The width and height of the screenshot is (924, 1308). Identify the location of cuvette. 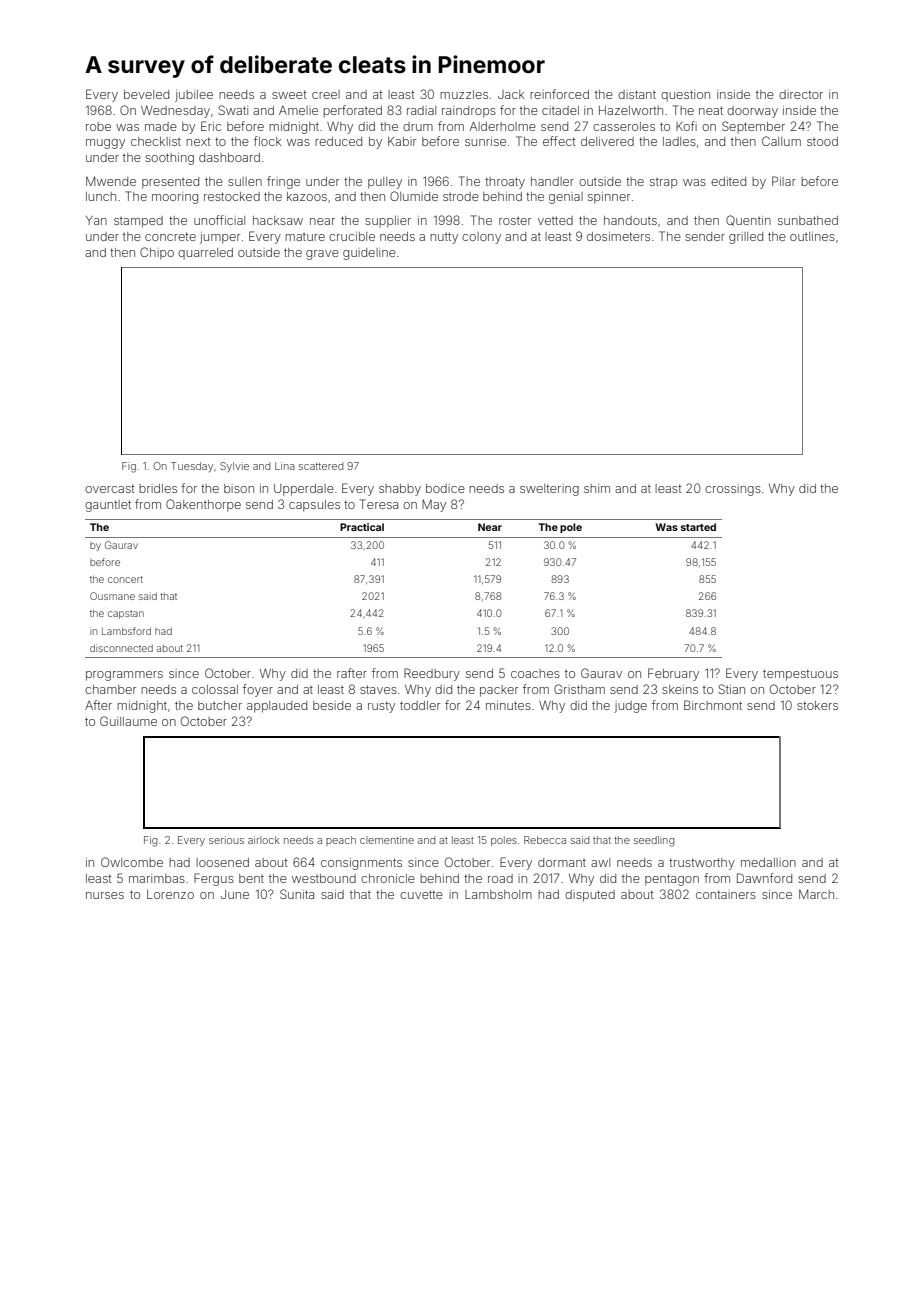
(421, 894).
